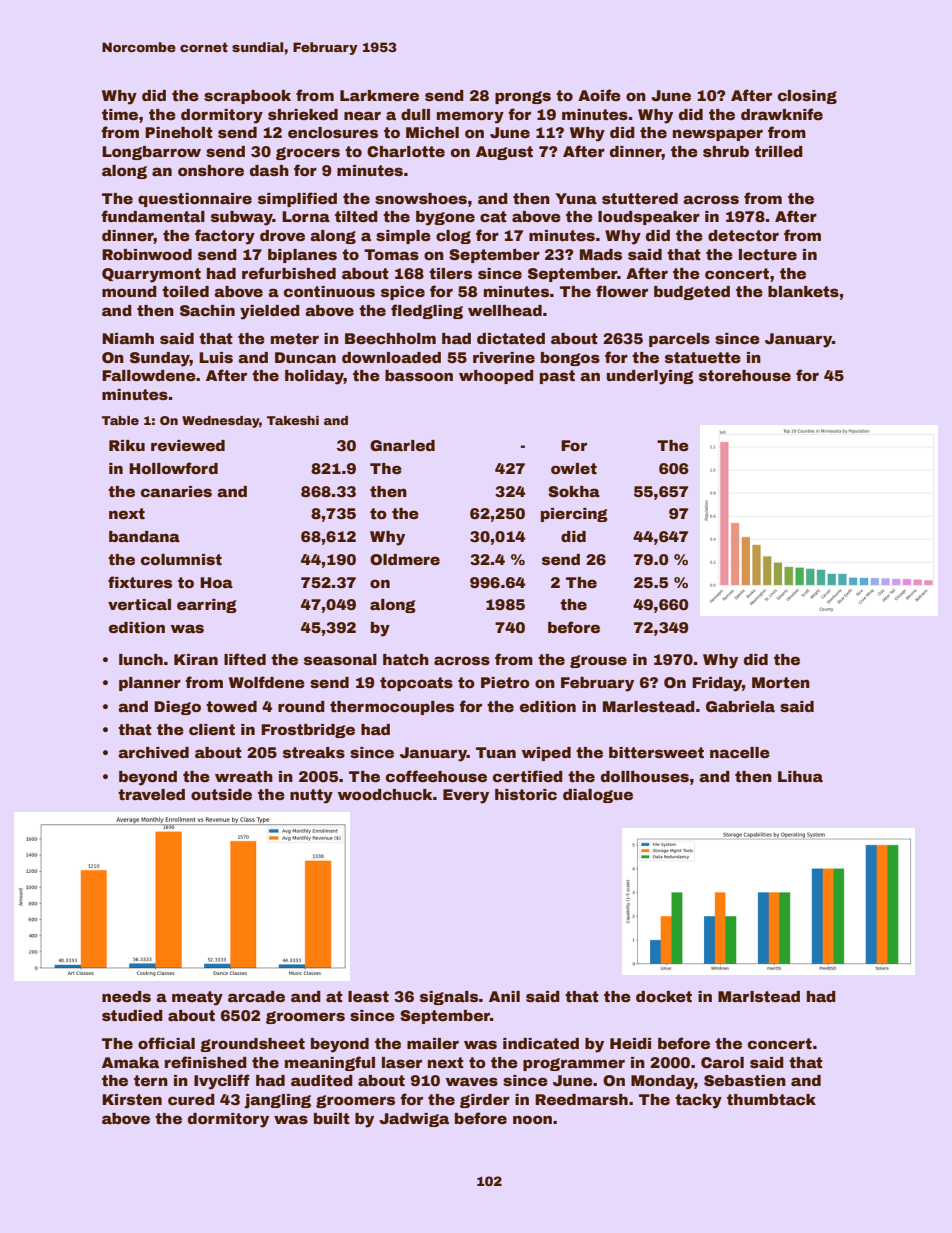 This screenshot has height=1233, width=952. I want to click on Takeshi, so click(293, 420).
